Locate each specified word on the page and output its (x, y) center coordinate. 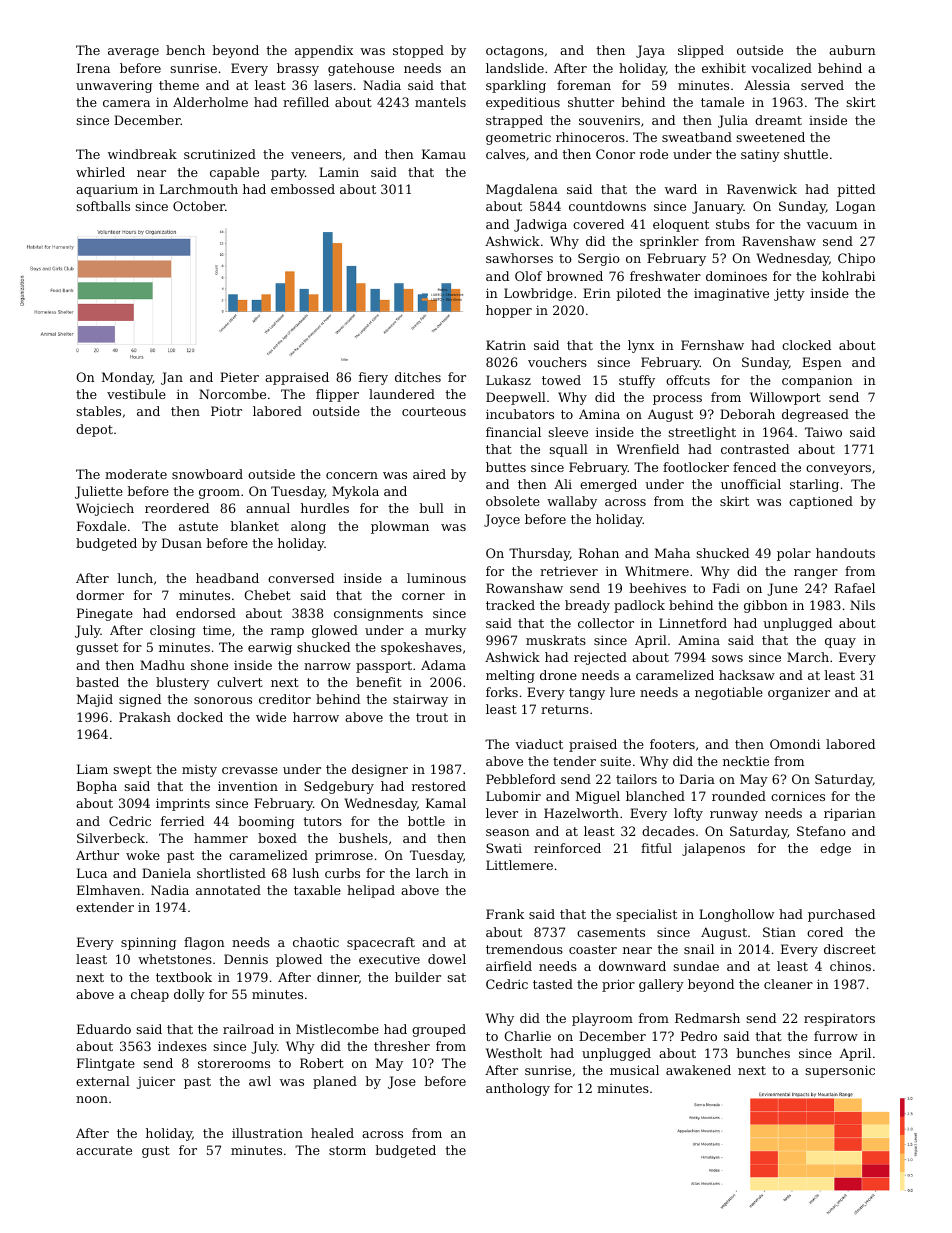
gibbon (766, 606)
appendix (324, 51)
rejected (600, 658)
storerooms (234, 1063)
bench (185, 50)
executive (389, 959)
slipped (701, 51)
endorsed (206, 613)
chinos (850, 966)
